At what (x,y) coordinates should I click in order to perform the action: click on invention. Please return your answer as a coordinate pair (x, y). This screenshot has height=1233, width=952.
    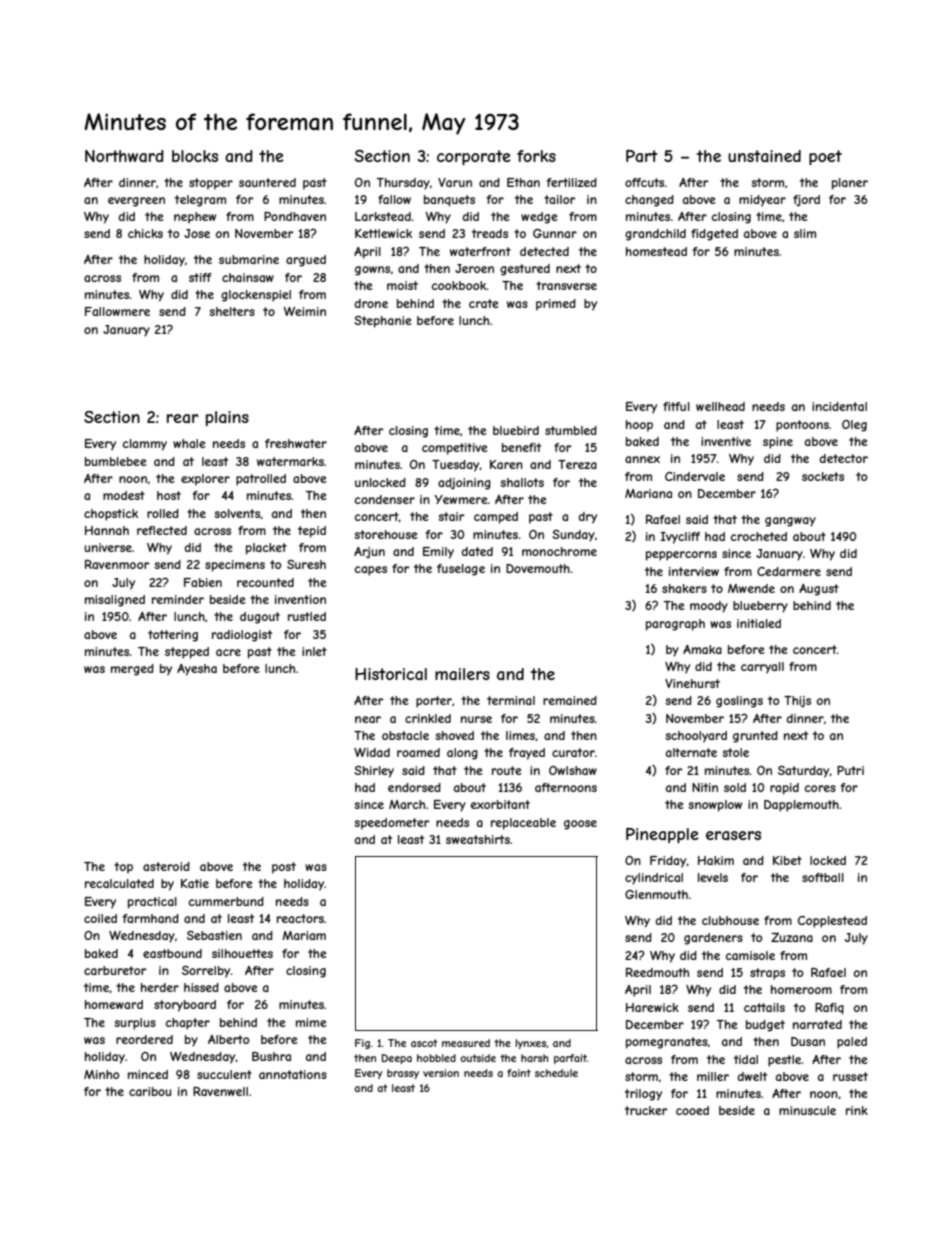
    Looking at the image, I should click on (300, 599).
